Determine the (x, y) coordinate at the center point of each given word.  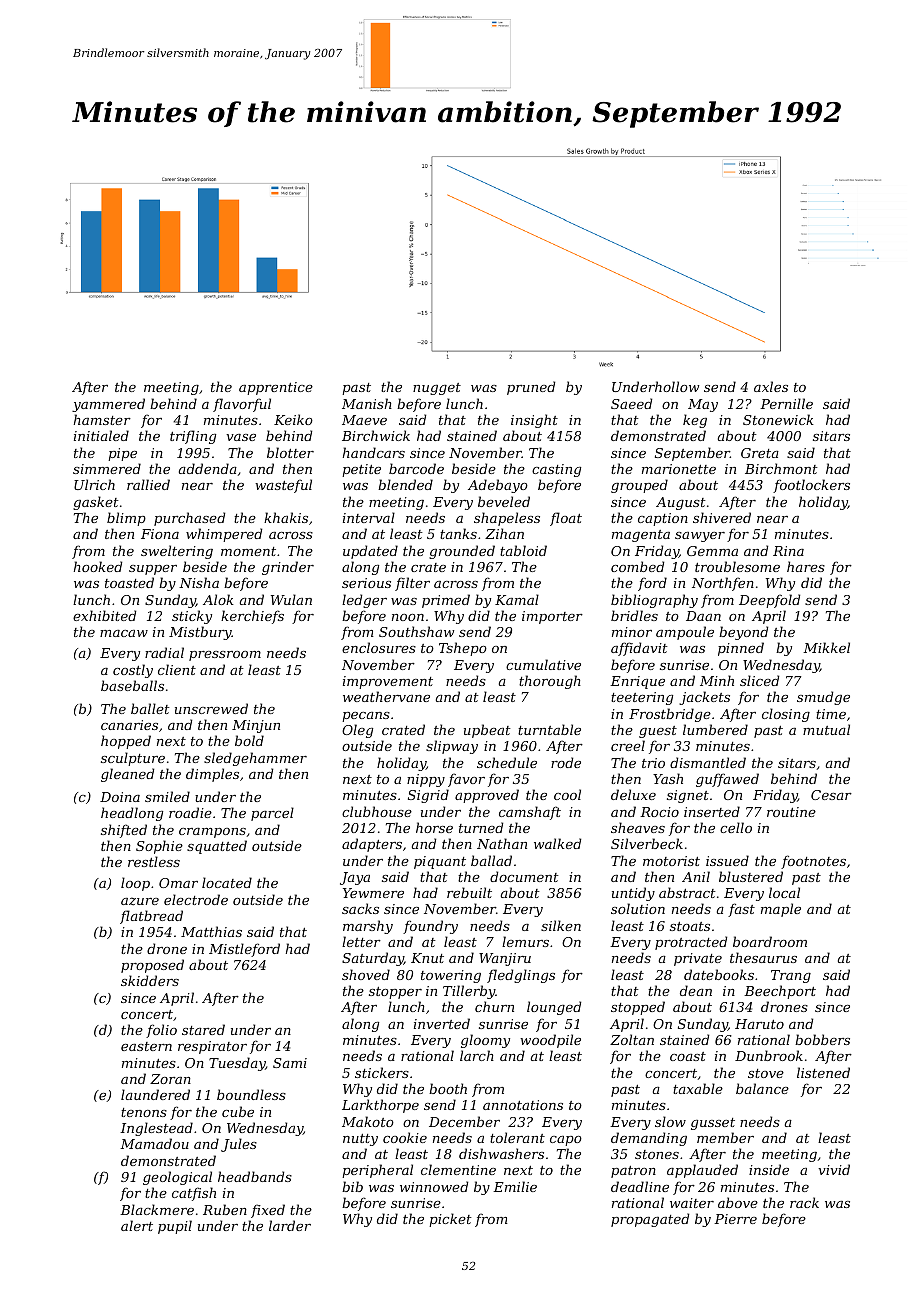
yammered (108, 405)
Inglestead (156, 1129)
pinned (741, 649)
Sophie (159, 847)
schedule (507, 762)
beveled (504, 501)
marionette (679, 469)
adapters (372, 845)
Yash (668, 778)
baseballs (132, 685)
